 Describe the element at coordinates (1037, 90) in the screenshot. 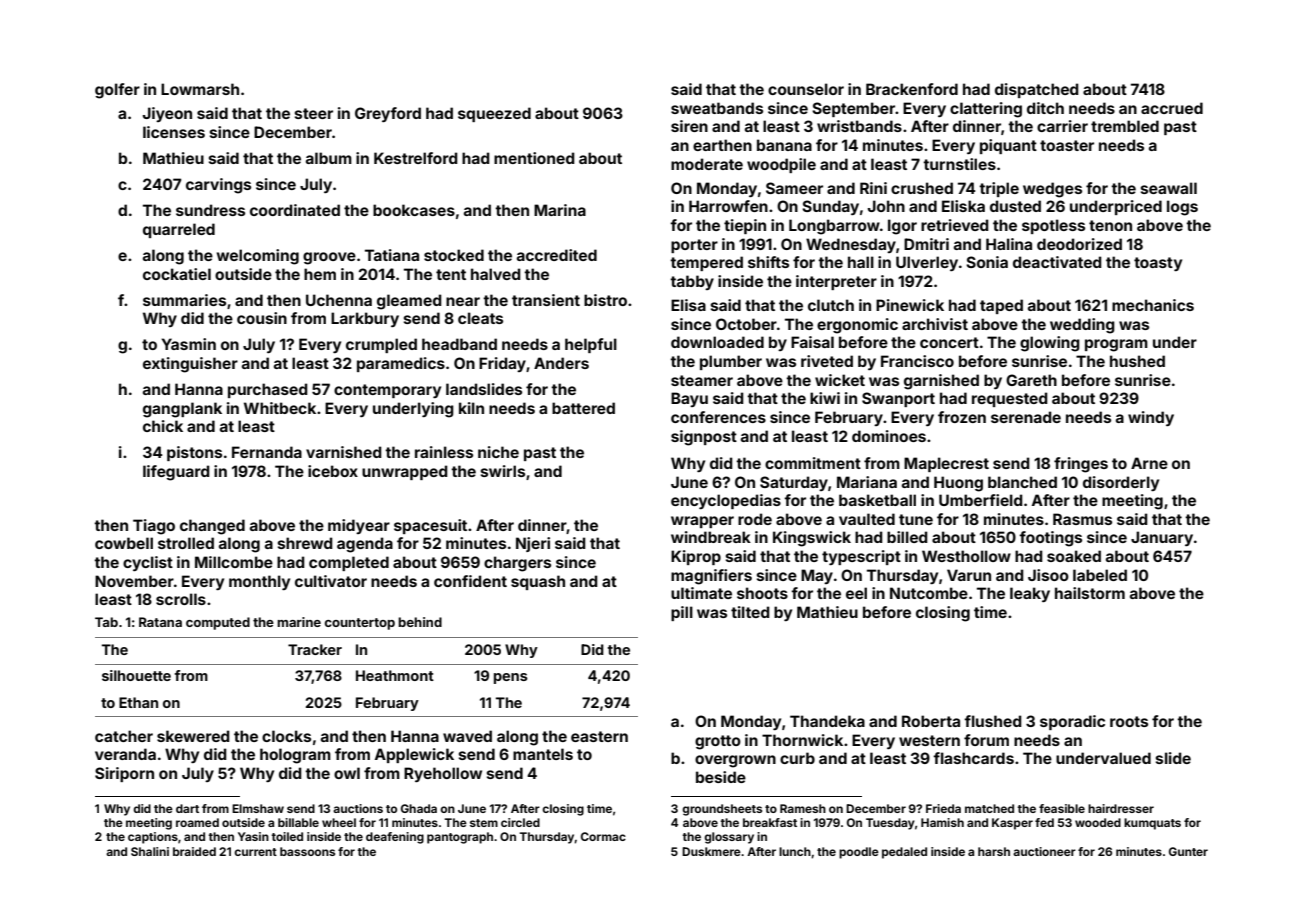

I see `dispatched` at that location.
